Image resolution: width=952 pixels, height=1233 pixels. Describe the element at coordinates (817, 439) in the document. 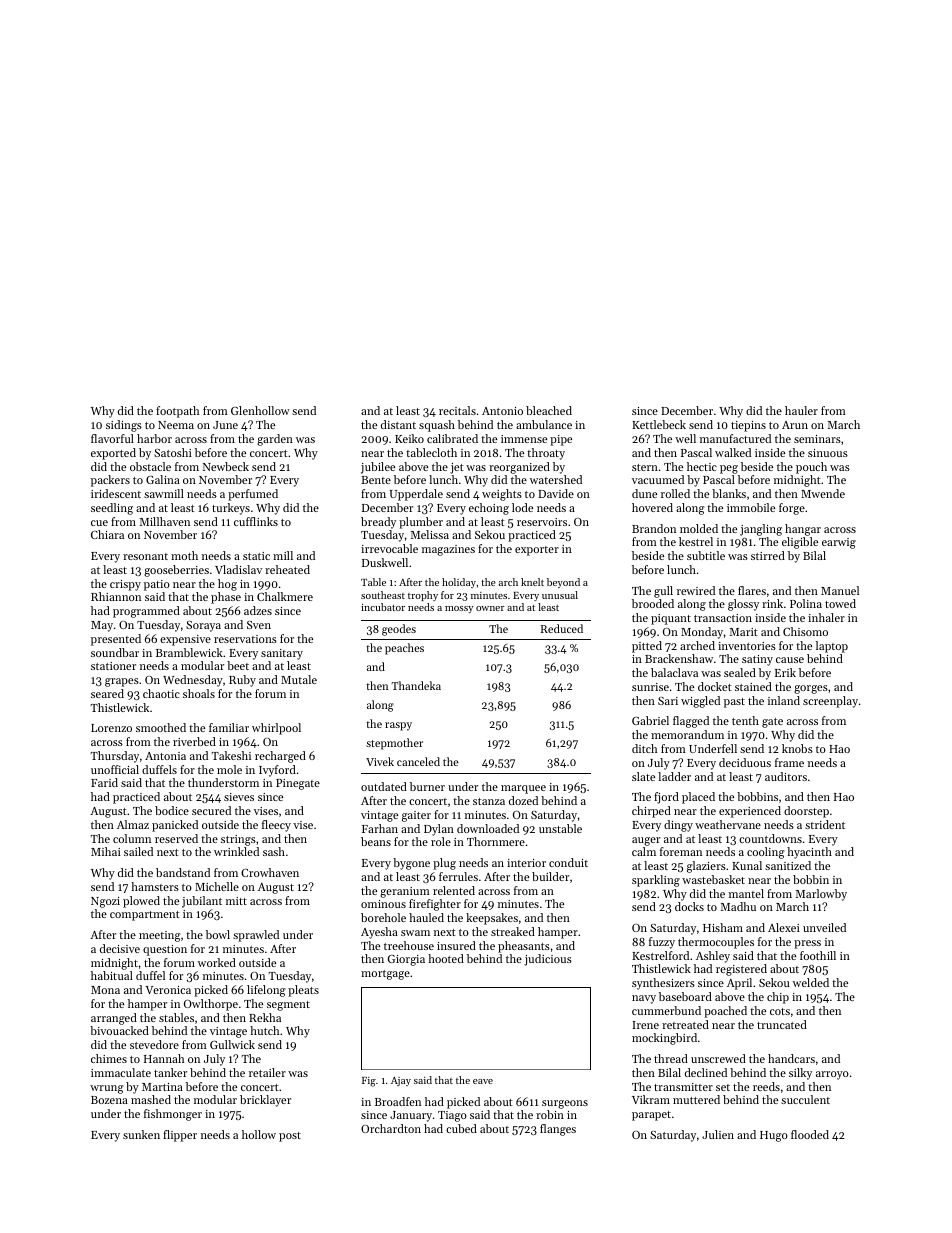

I see `seminars` at that location.
